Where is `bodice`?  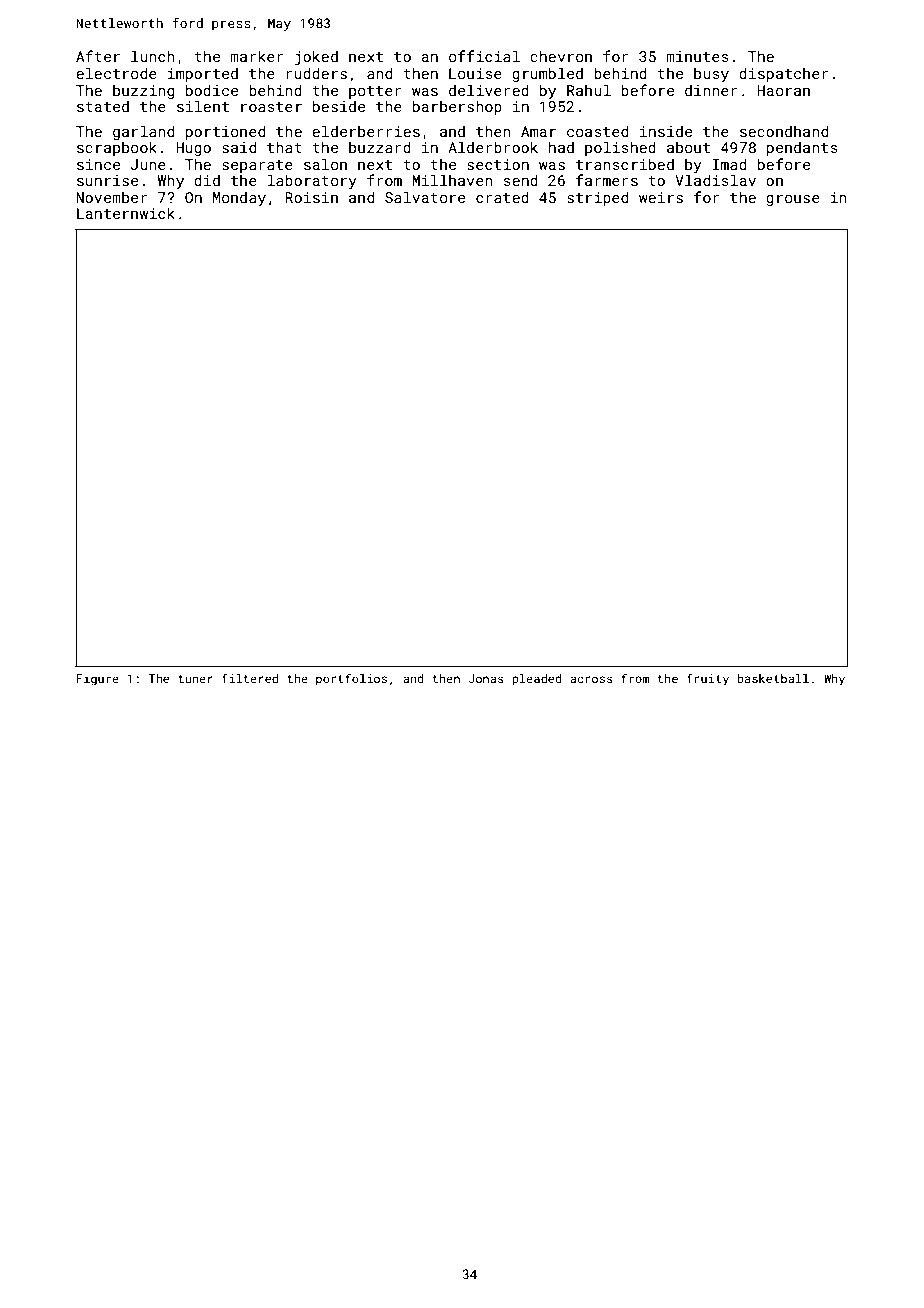 bodice is located at coordinates (212, 90).
